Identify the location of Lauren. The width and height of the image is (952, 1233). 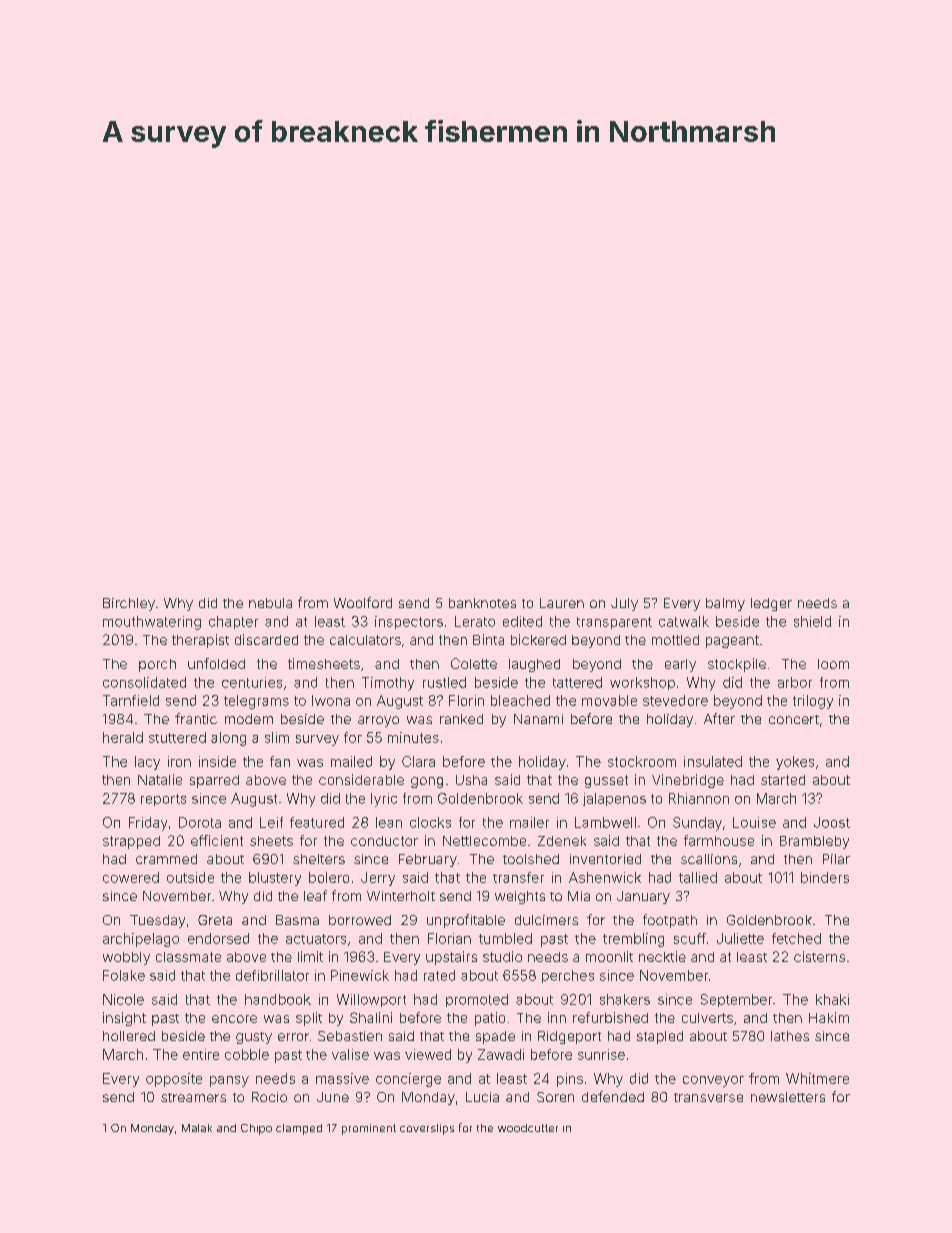
(562, 603).
